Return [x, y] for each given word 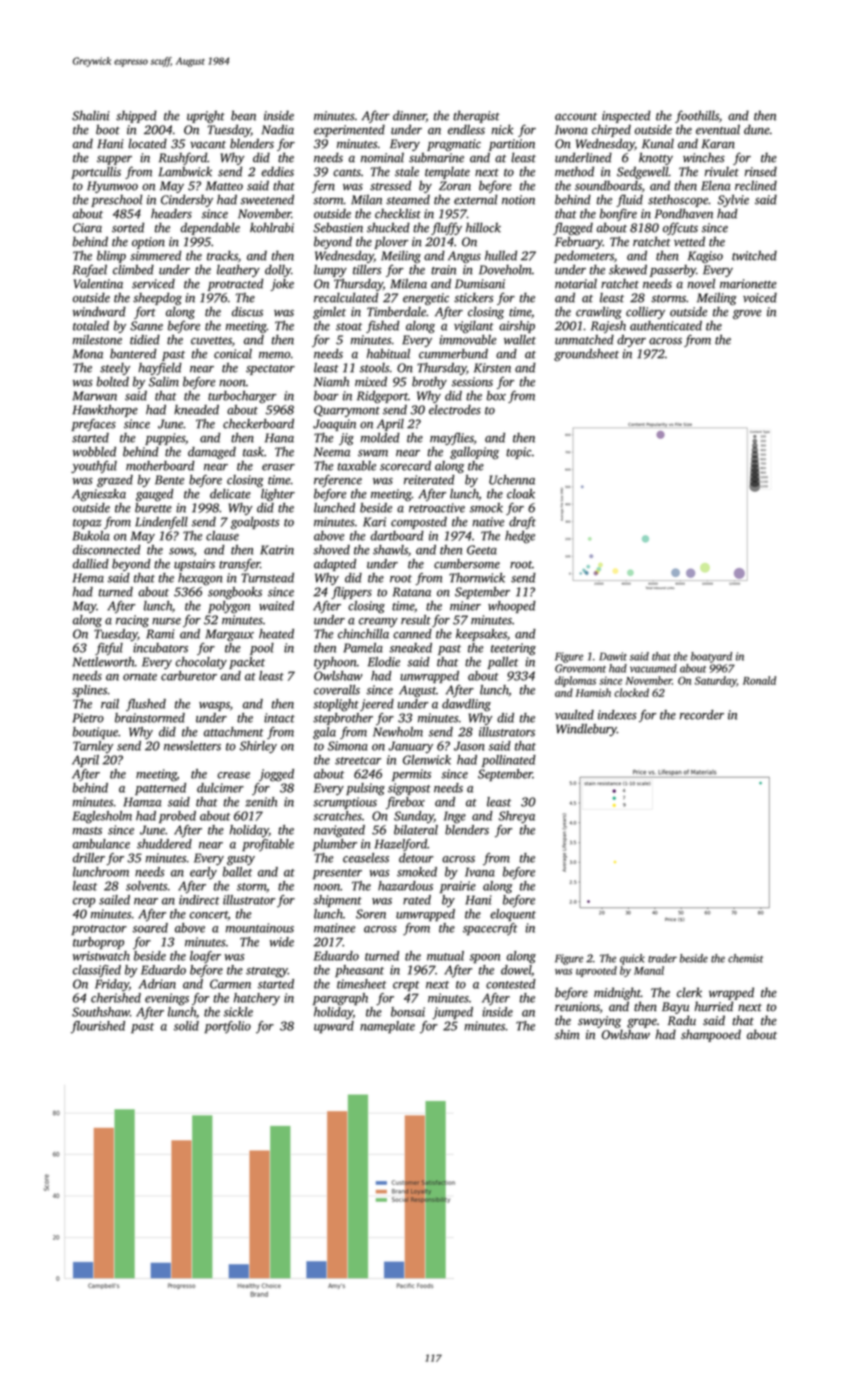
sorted [128, 227]
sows [181, 551]
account [576, 117]
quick [632, 959]
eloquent [513, 915]
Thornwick [477, 578]
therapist [476, 116]
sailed [114, 900]
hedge [520, 537]
